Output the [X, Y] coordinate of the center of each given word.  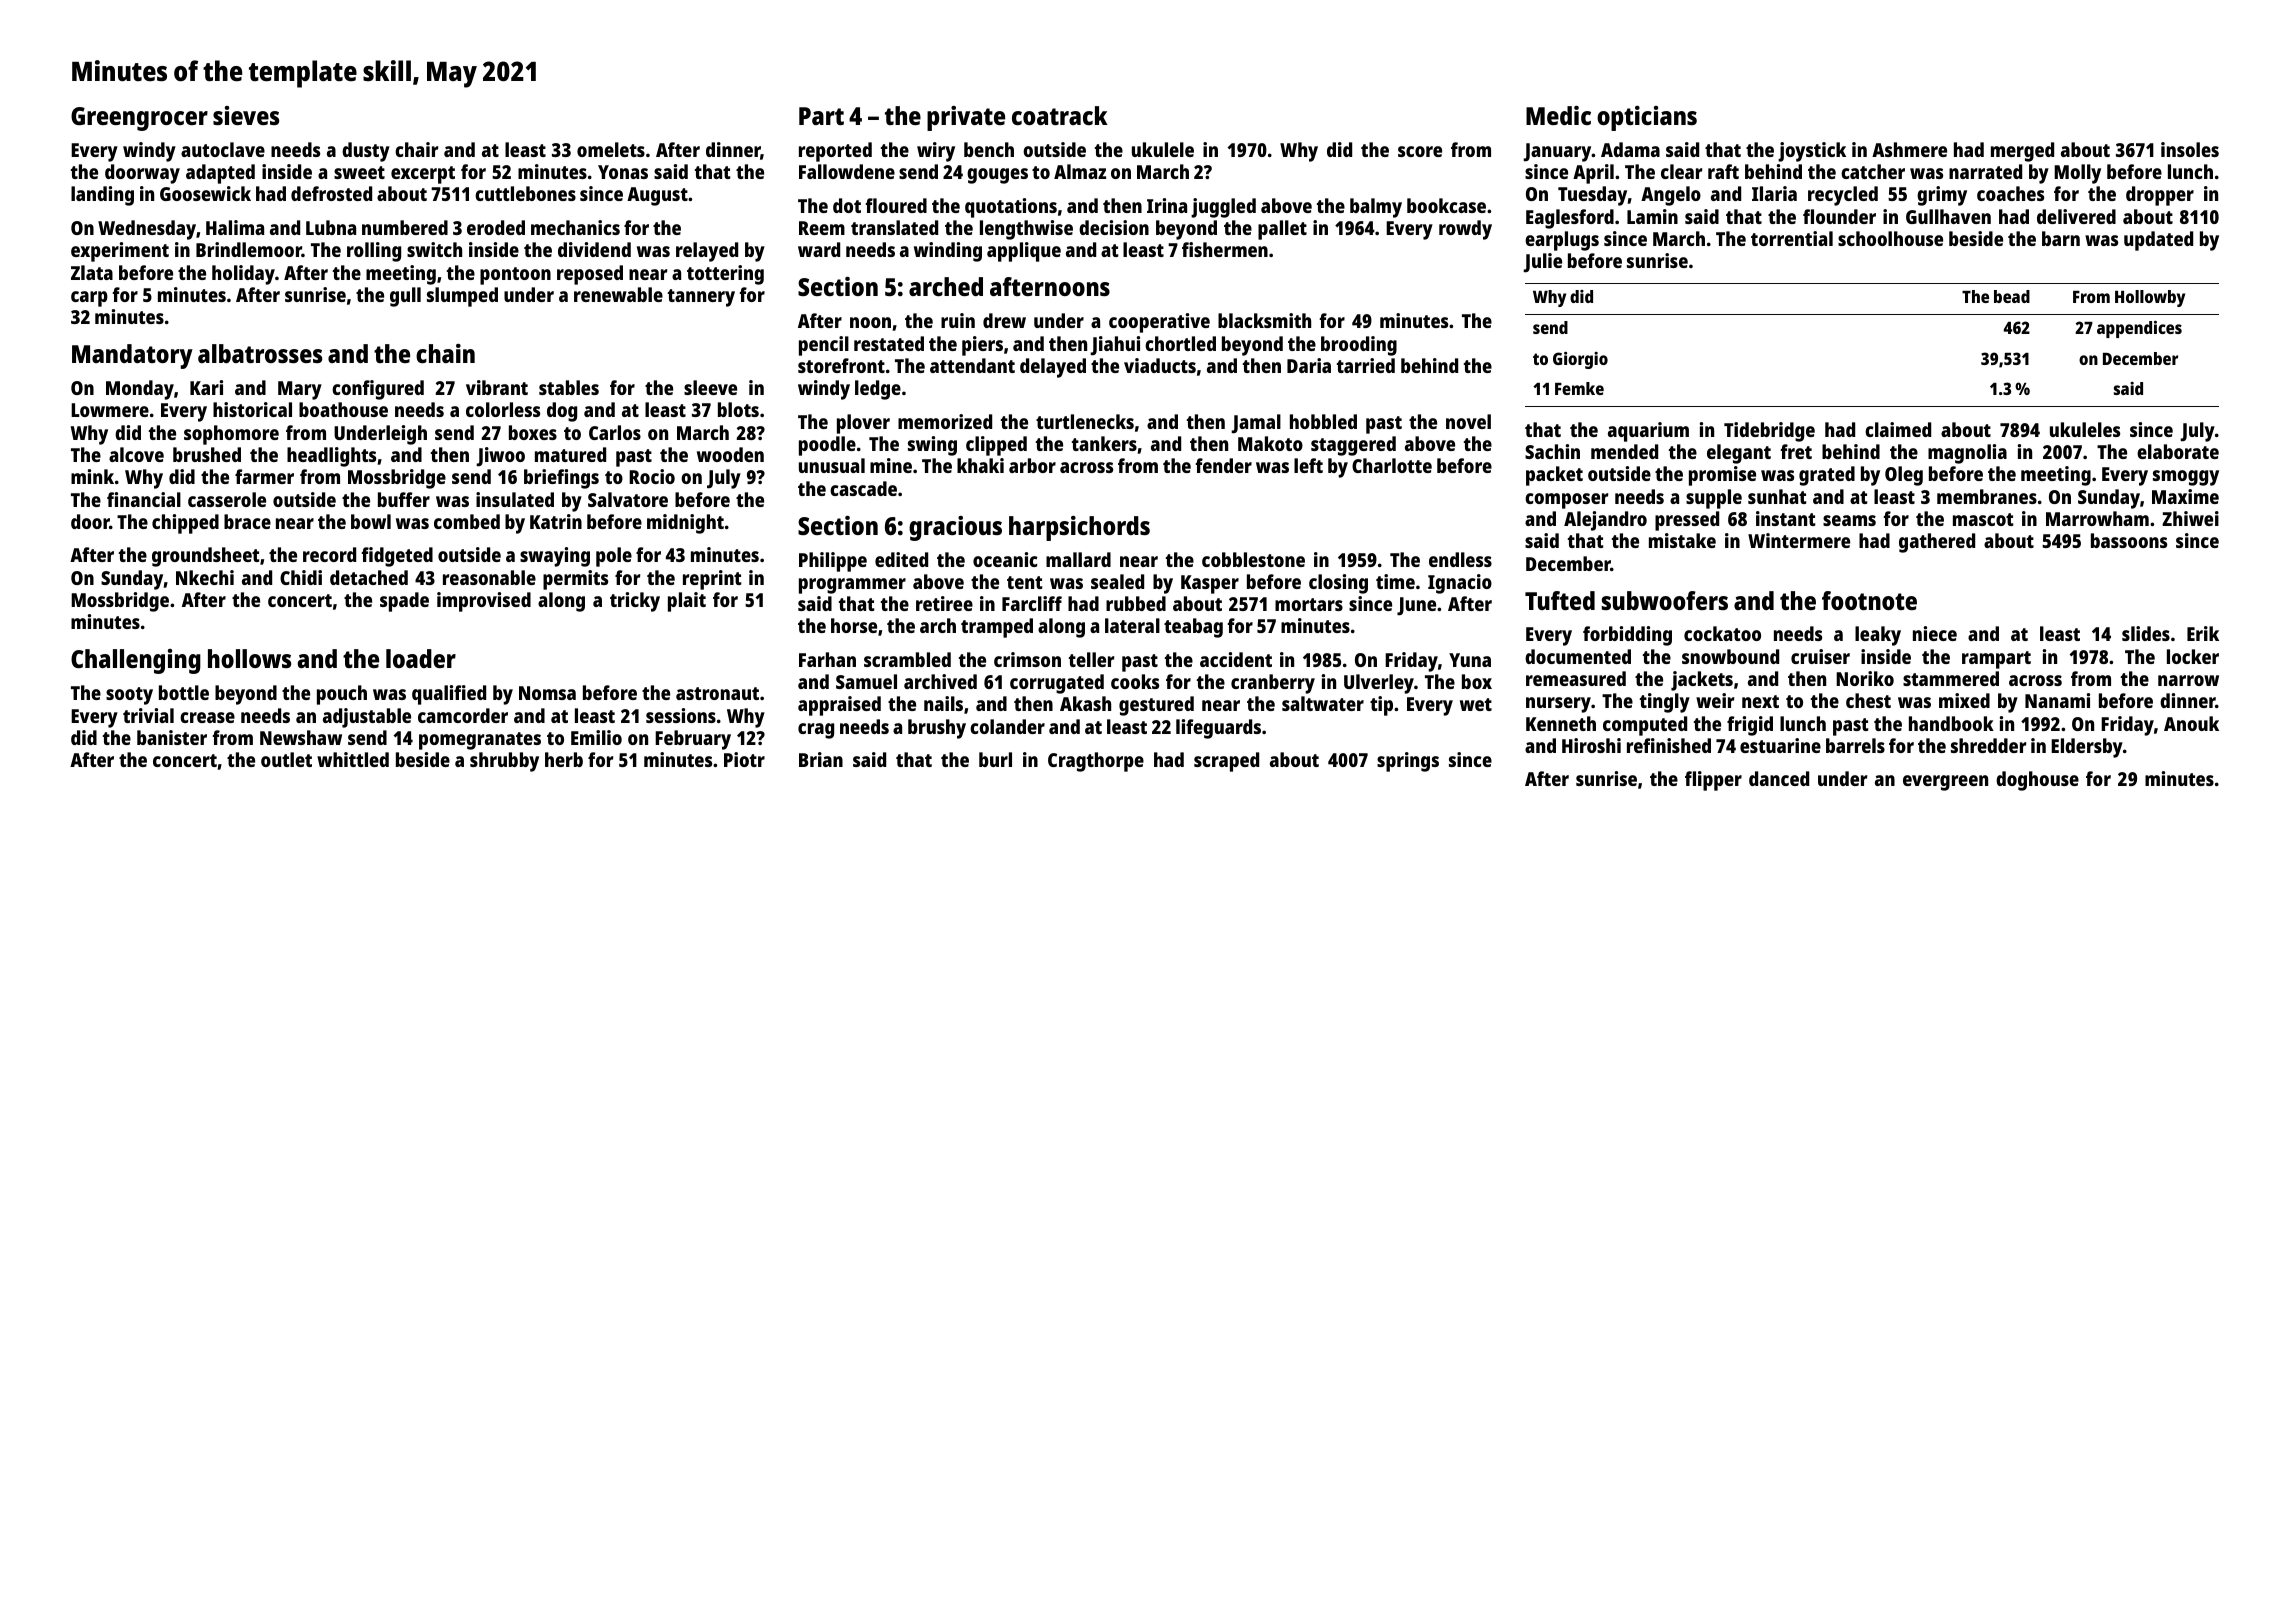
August [657, 196]
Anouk [2191, 723]
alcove [136, 454]
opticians [1647, 118]
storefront [841, 365]
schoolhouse [1890, 238]
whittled [353, 759]
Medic [1558, 115]
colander [1007, 726]
